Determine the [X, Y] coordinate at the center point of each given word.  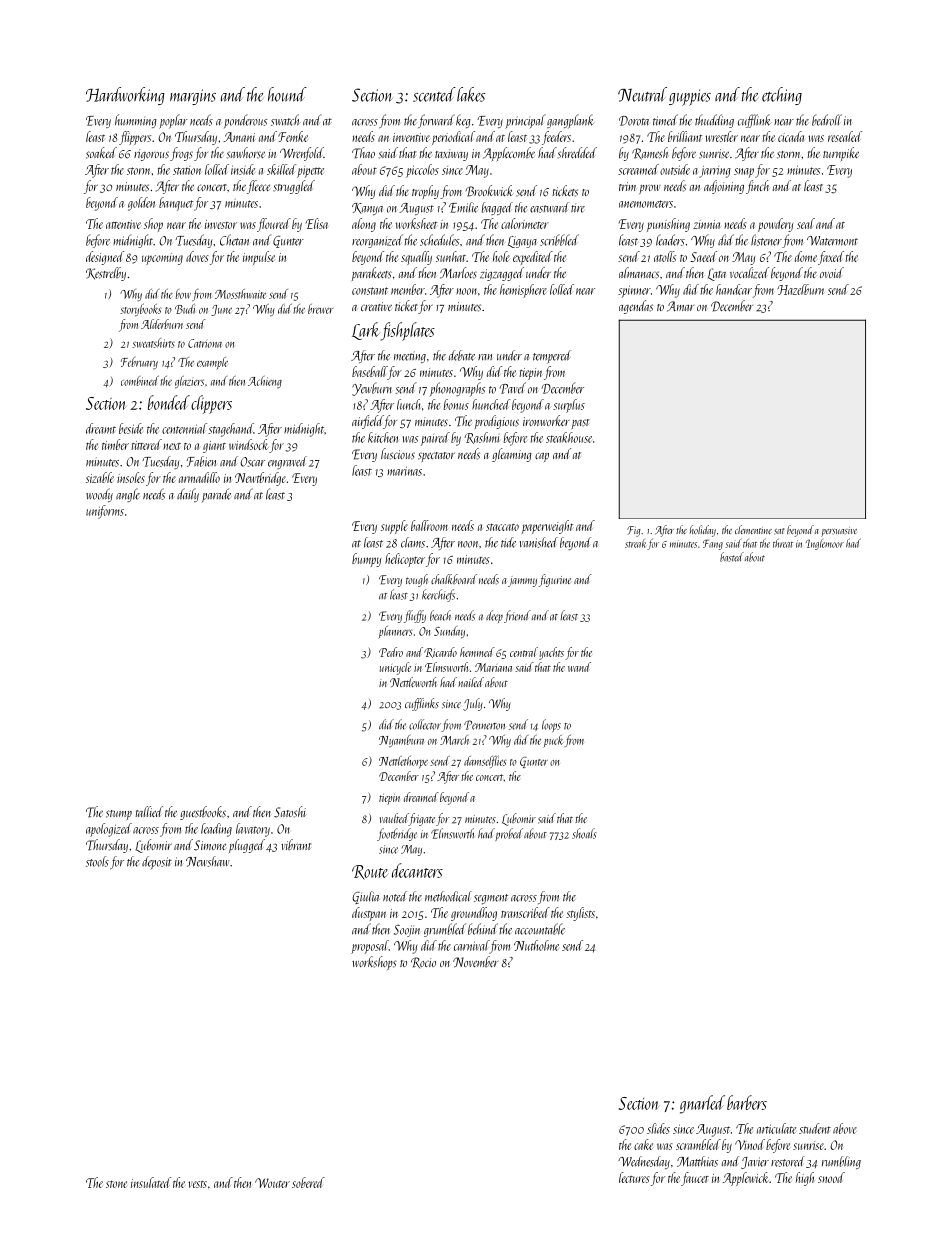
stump [119, 815]
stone [116, 1184]
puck [553, 741]
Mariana [493, 667]
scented [434, 94]
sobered [308, 1182]
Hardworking [125, 96]
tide [508, 542]
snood [831, 1177]
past [580, 424]
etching [782, 96]
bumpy [366, 560]
